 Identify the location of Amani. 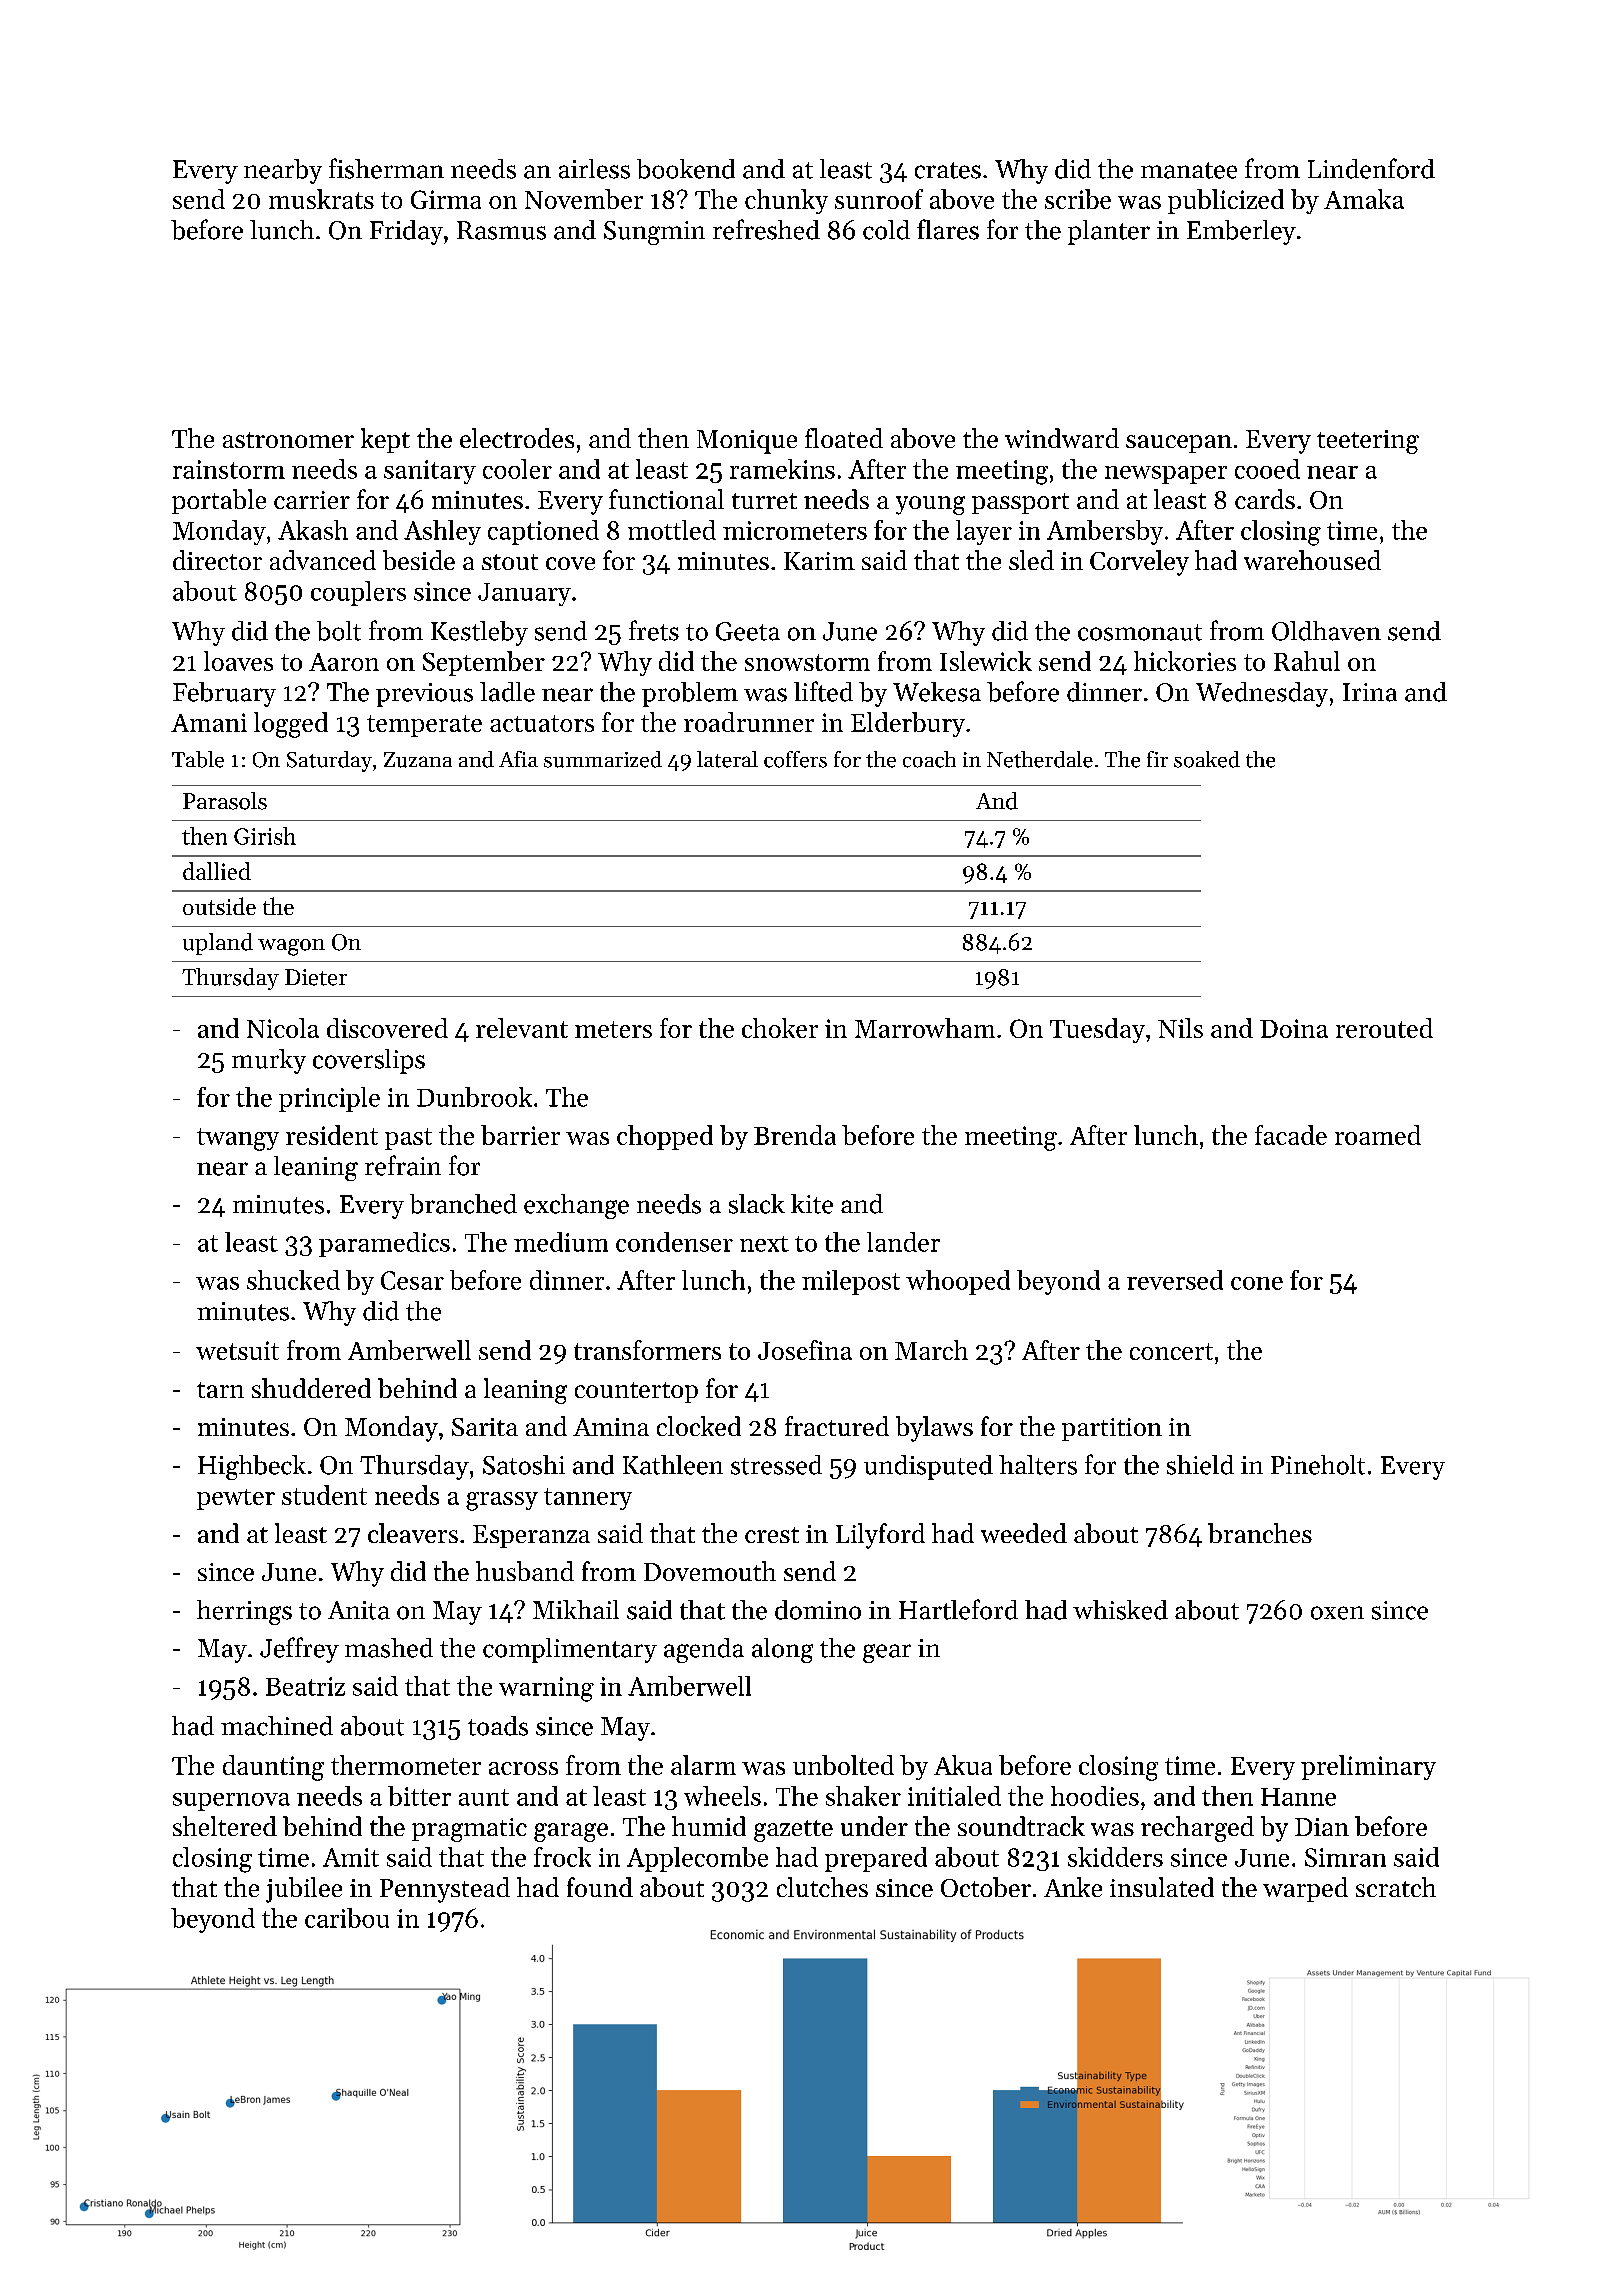
(209, 722).
